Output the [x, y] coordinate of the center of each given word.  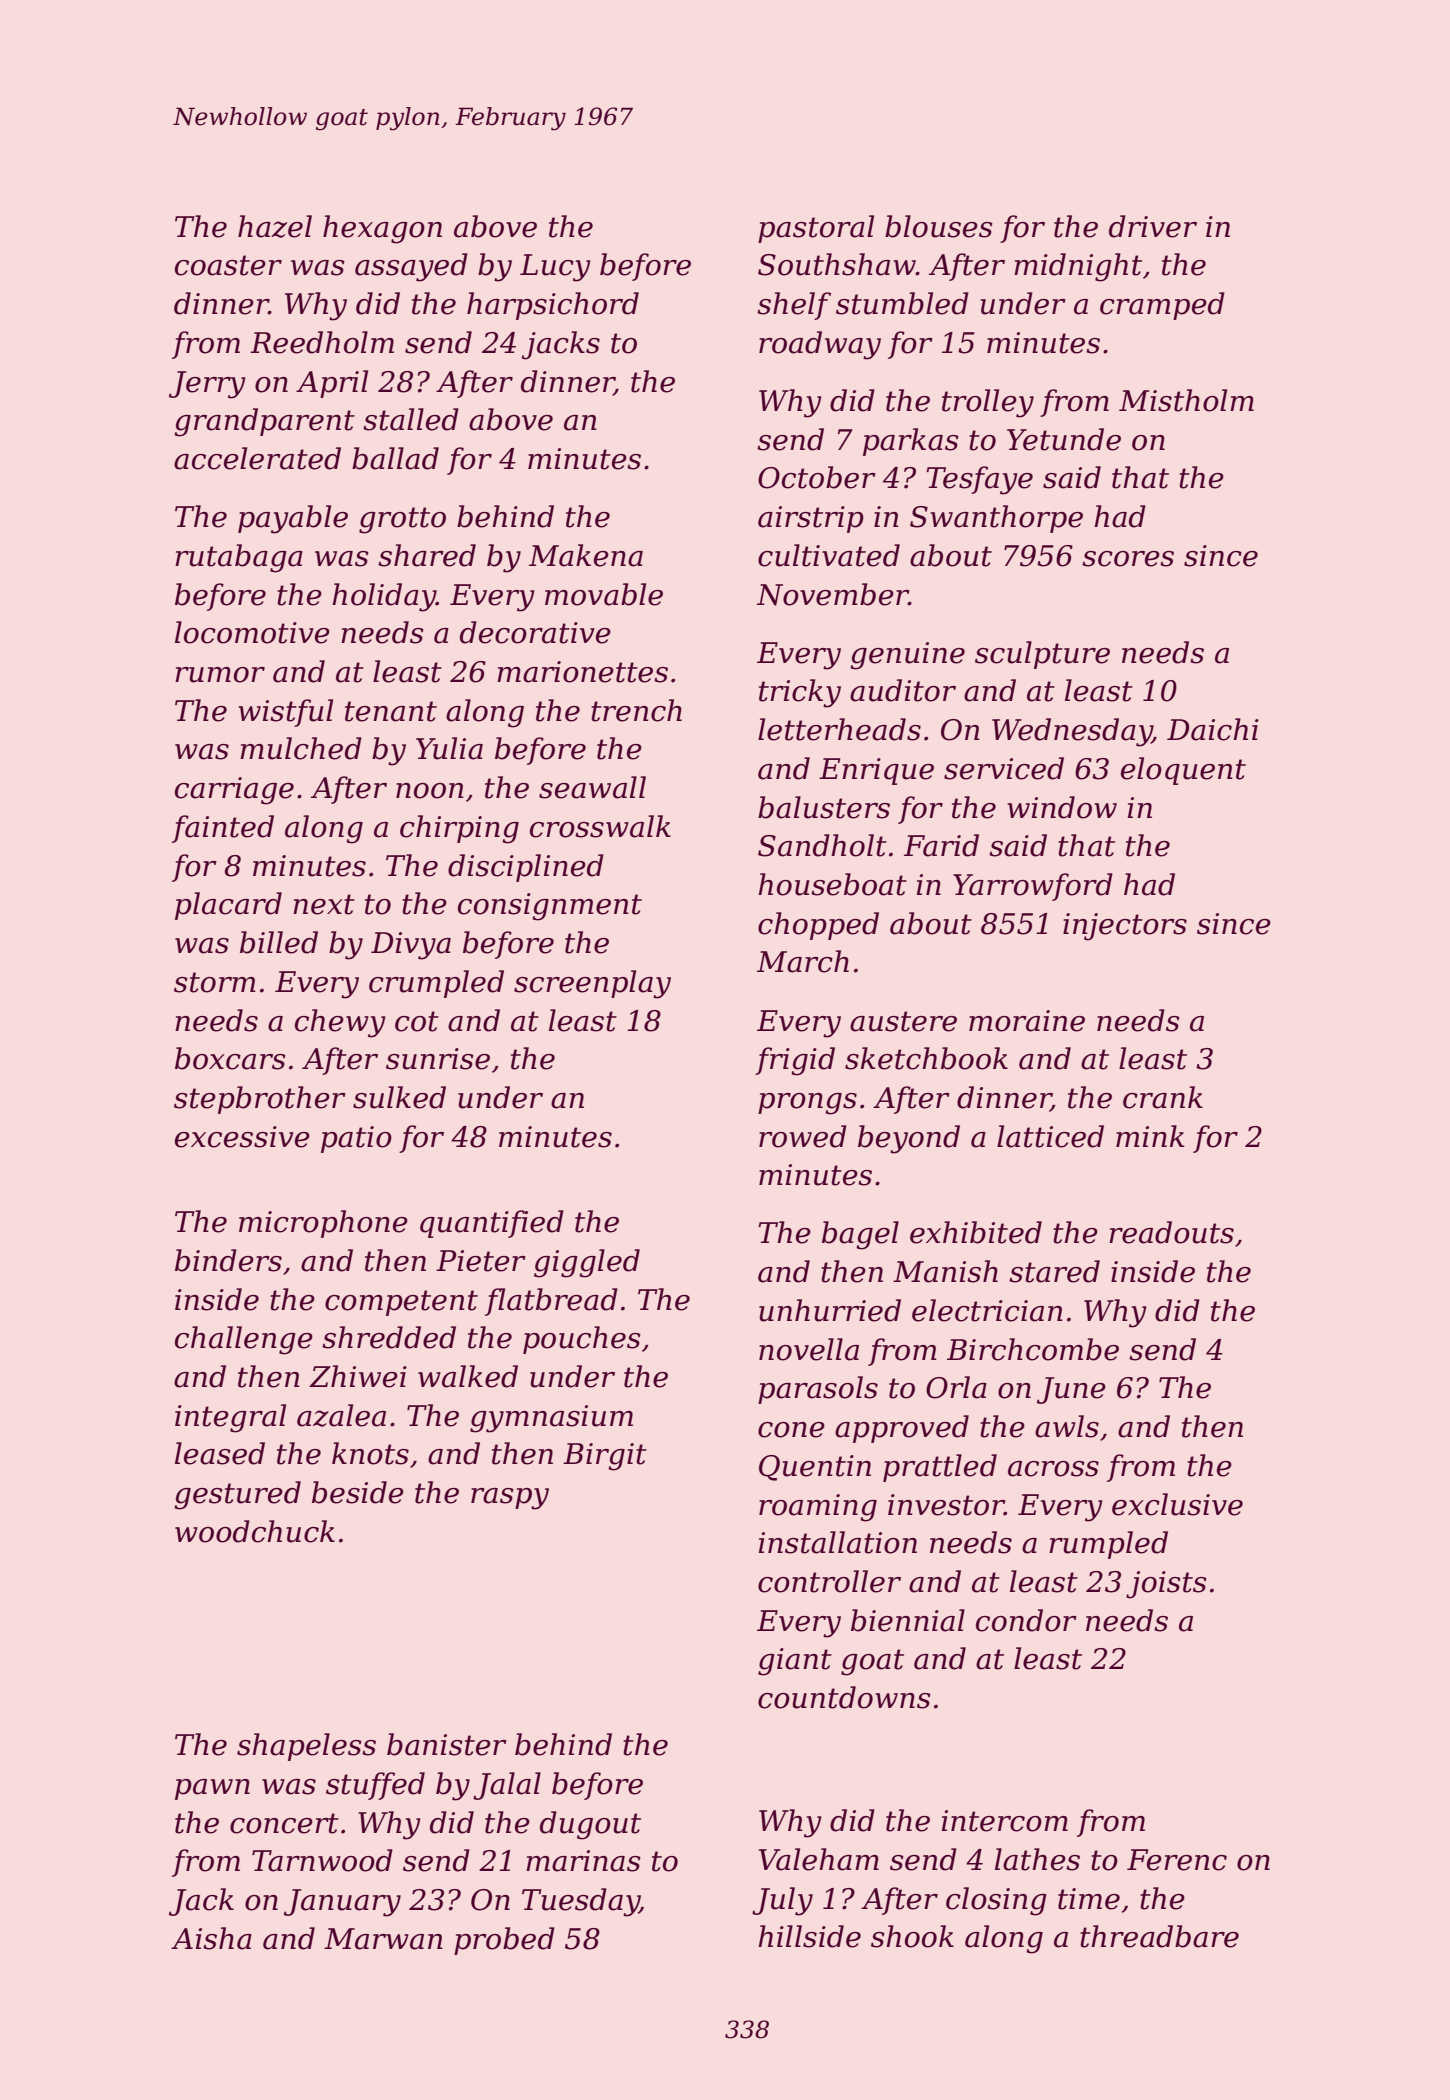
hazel [275, 226]
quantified [492, 1224]
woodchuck [255, 1531]
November [833, 594]
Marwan [383, 1939]
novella [809, 1349]
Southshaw [837, 264]
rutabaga [239, 558]
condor [1026, 1620]
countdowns [844, 1697]
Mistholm [1186, 400]
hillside [809, 1936]
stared [1054, 1271]
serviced [1004, 768]
